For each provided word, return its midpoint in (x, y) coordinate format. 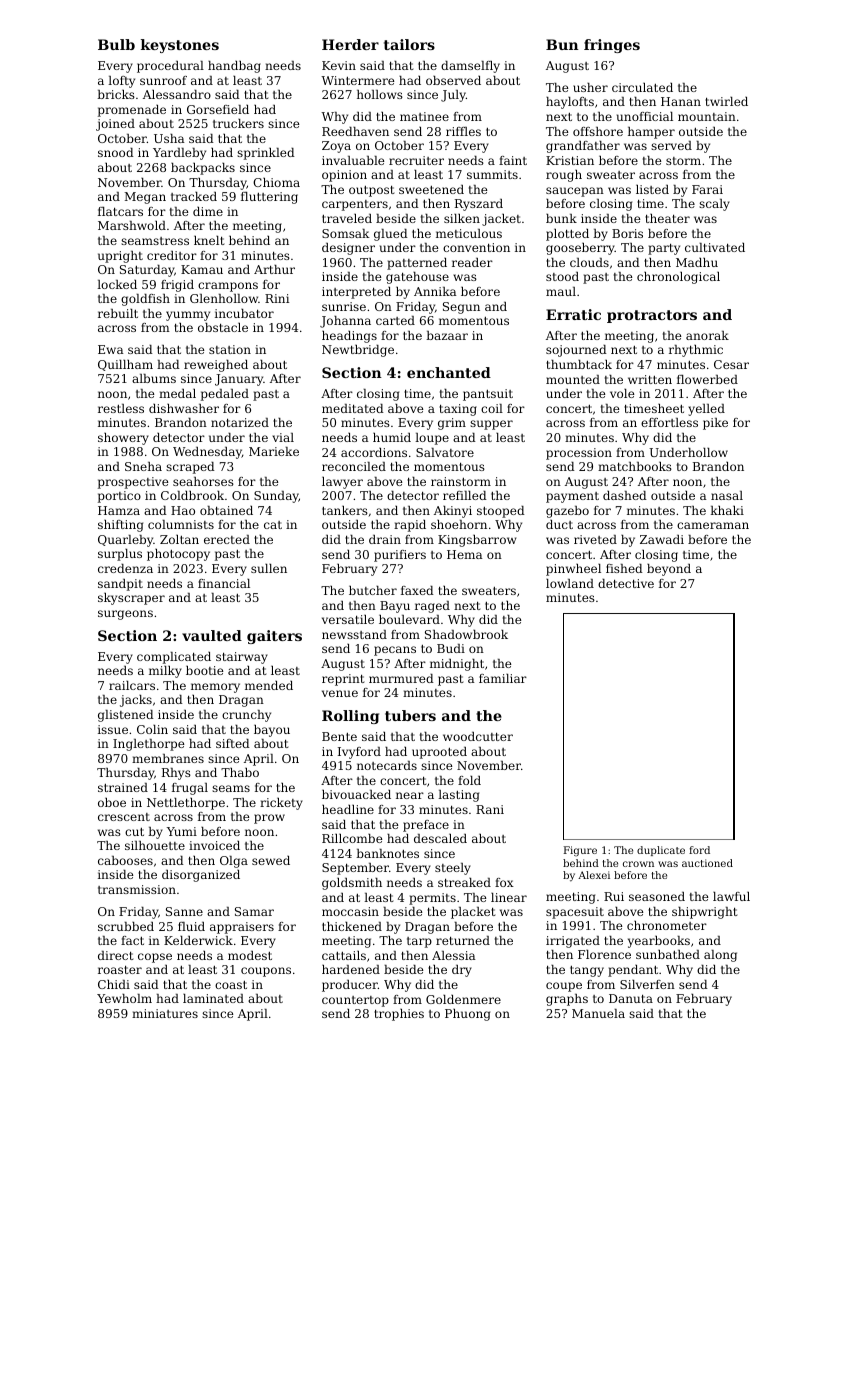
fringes (612, 46)
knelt (209, 240)
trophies (399, 1015)
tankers (345, 510)
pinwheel (573, 570)
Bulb (116, 44)
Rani (490, 809)
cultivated (715, 247)
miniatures (165, 1013)
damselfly (470, 67)
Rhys (176, 774)
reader (472, 262)
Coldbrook (192, 495)
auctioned (707, 863)
